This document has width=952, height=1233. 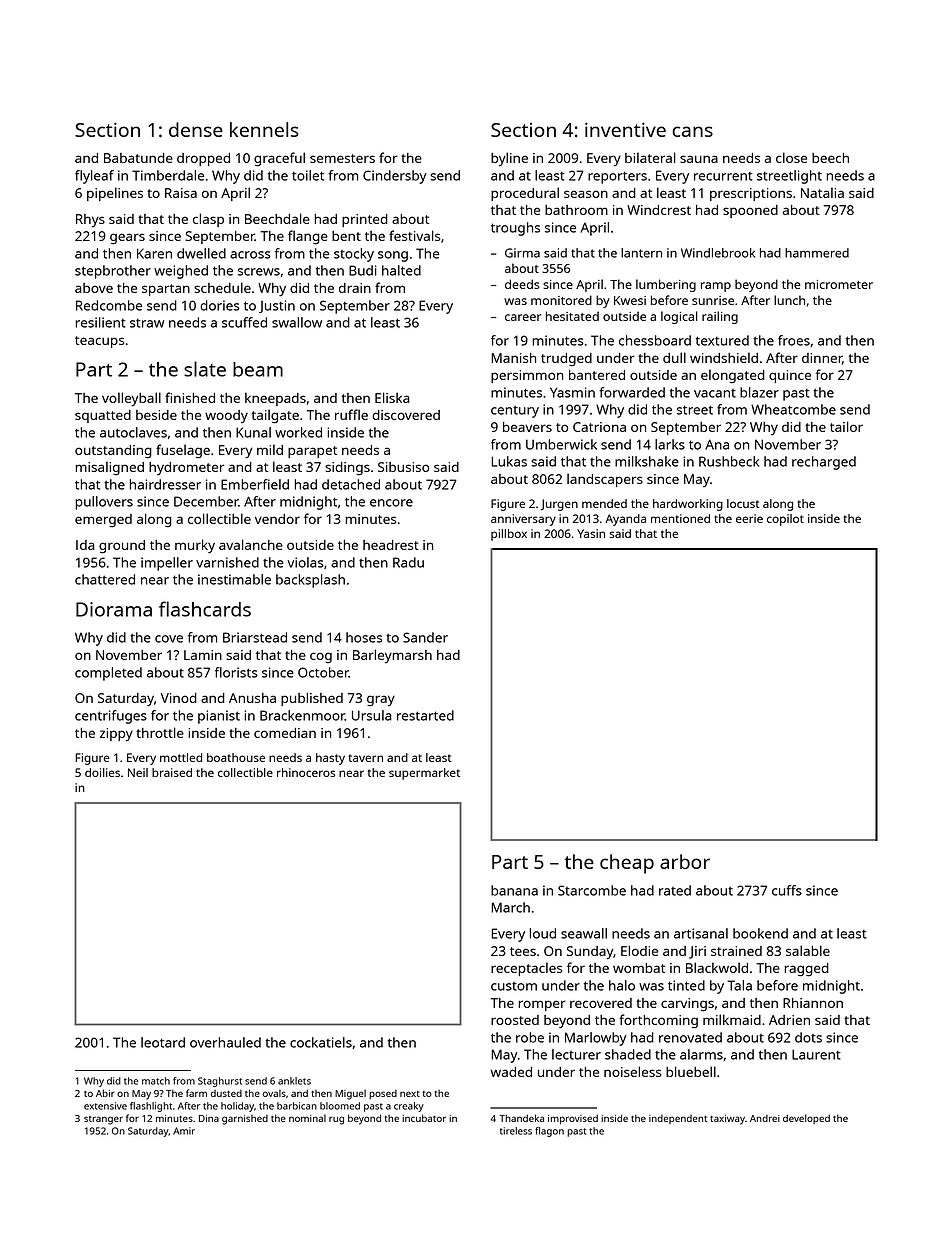 What do you see at coordinates (203, 655) in the document?
I see `Lamin` at bounding box center [203, 655].
